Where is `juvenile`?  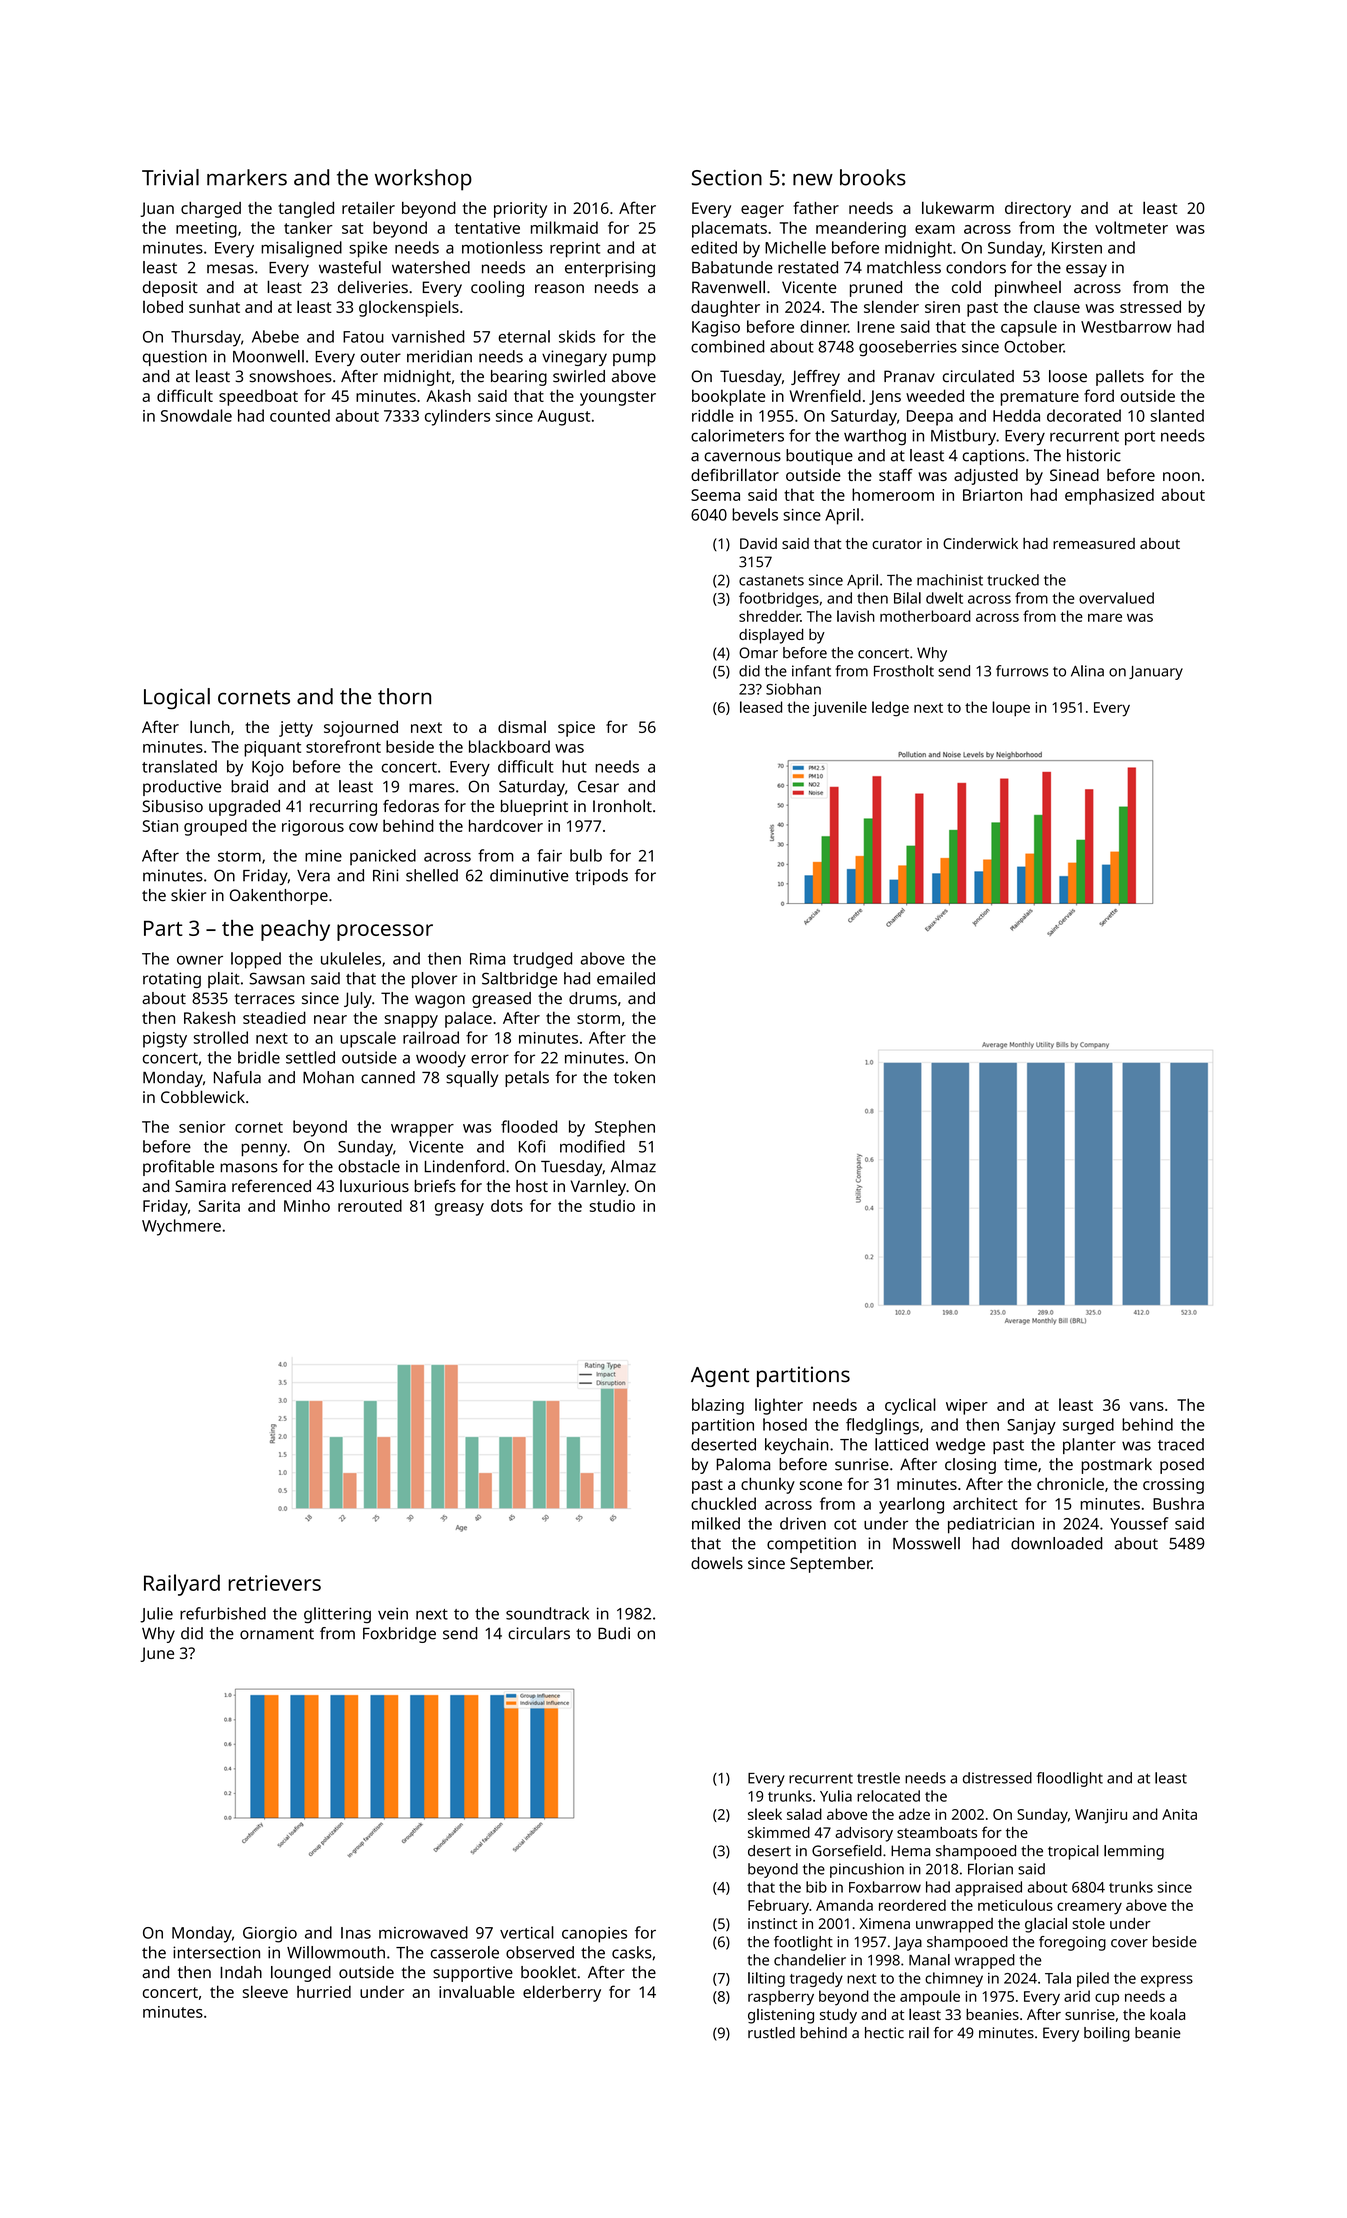
juvenile is located at coordinates (840, 709).
